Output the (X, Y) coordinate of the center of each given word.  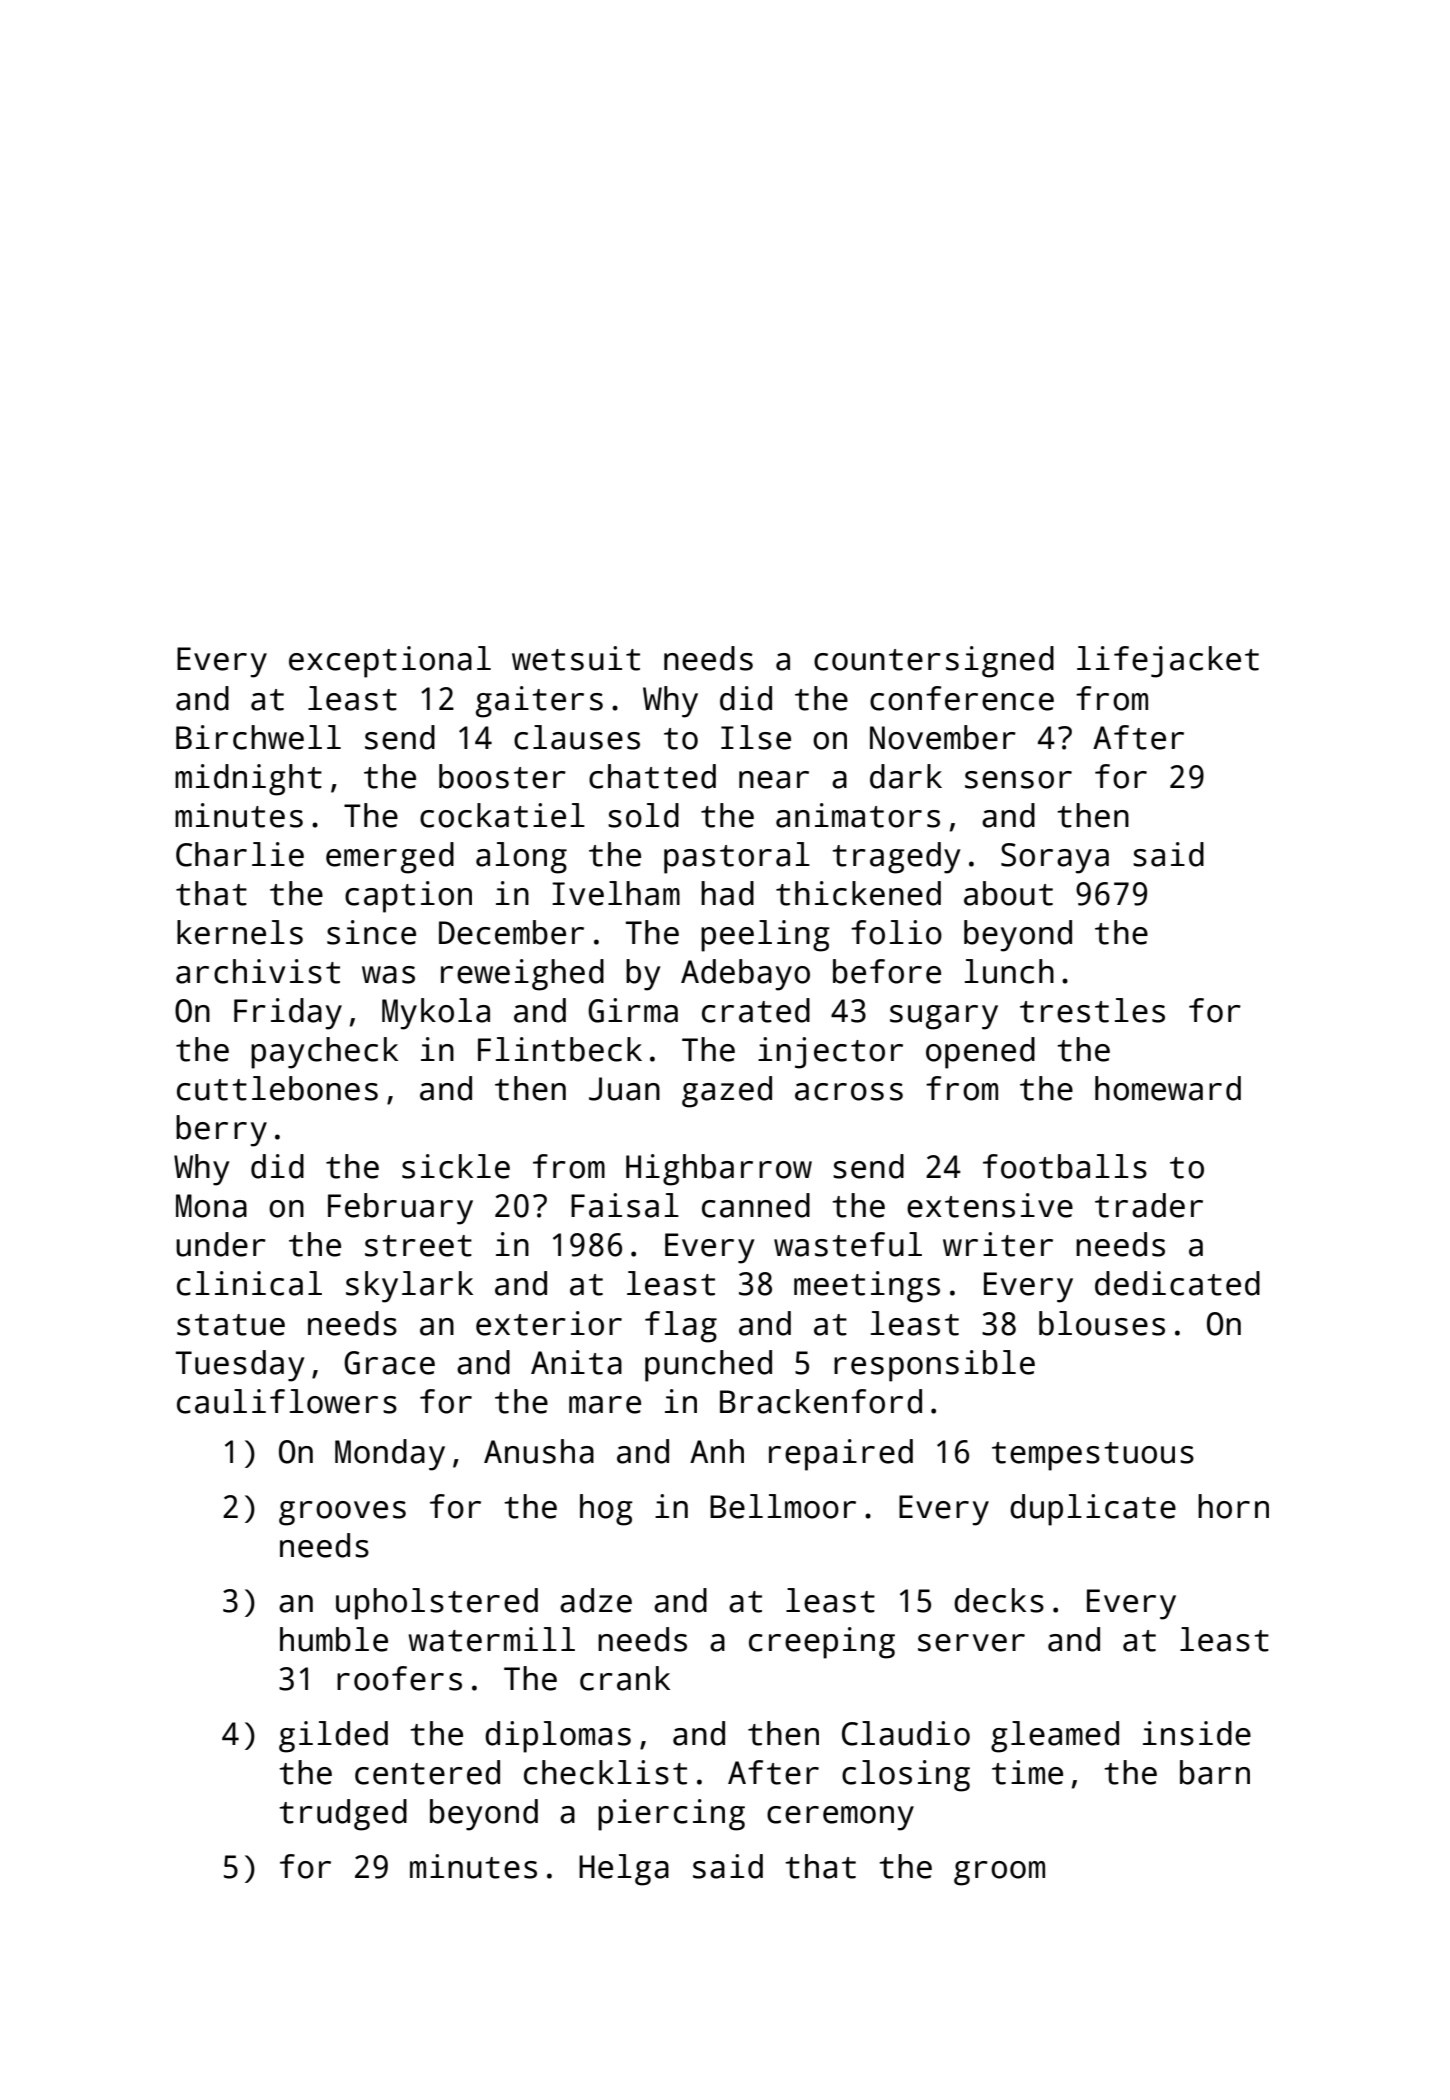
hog (606, 1510)
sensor (1018, 780)
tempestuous (1093, 1456)
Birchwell (258, 737)
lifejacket (1168, 662)
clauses (577, 737)
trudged (343, 1815)
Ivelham (616, 893)
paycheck (324, 1053)
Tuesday (240, 1366)
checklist (605, 1772)
